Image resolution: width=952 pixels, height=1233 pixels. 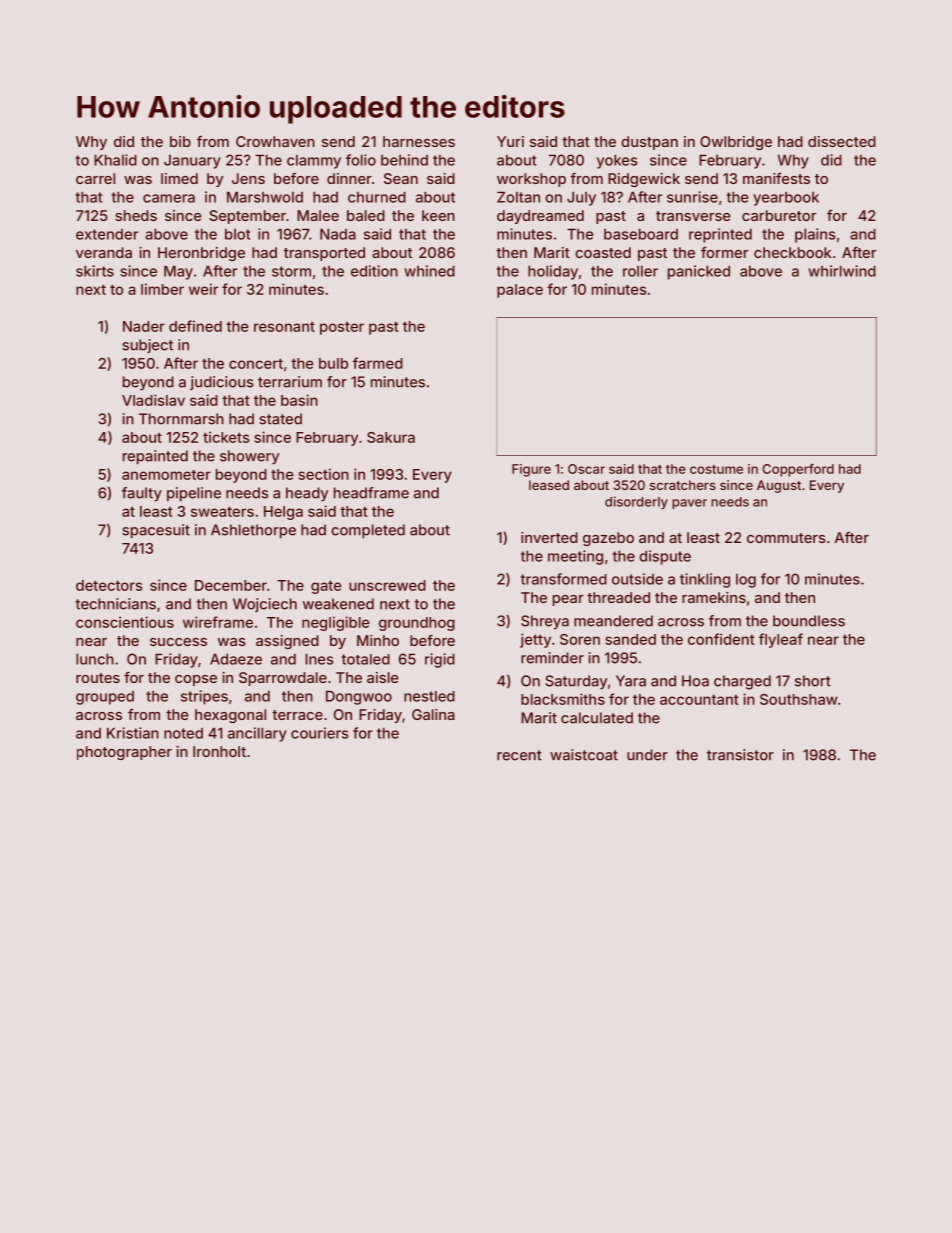 What do you see at coordinates (792, 252) in the screenshot?
I see `checkbook` at bounding box center [792, 252].
